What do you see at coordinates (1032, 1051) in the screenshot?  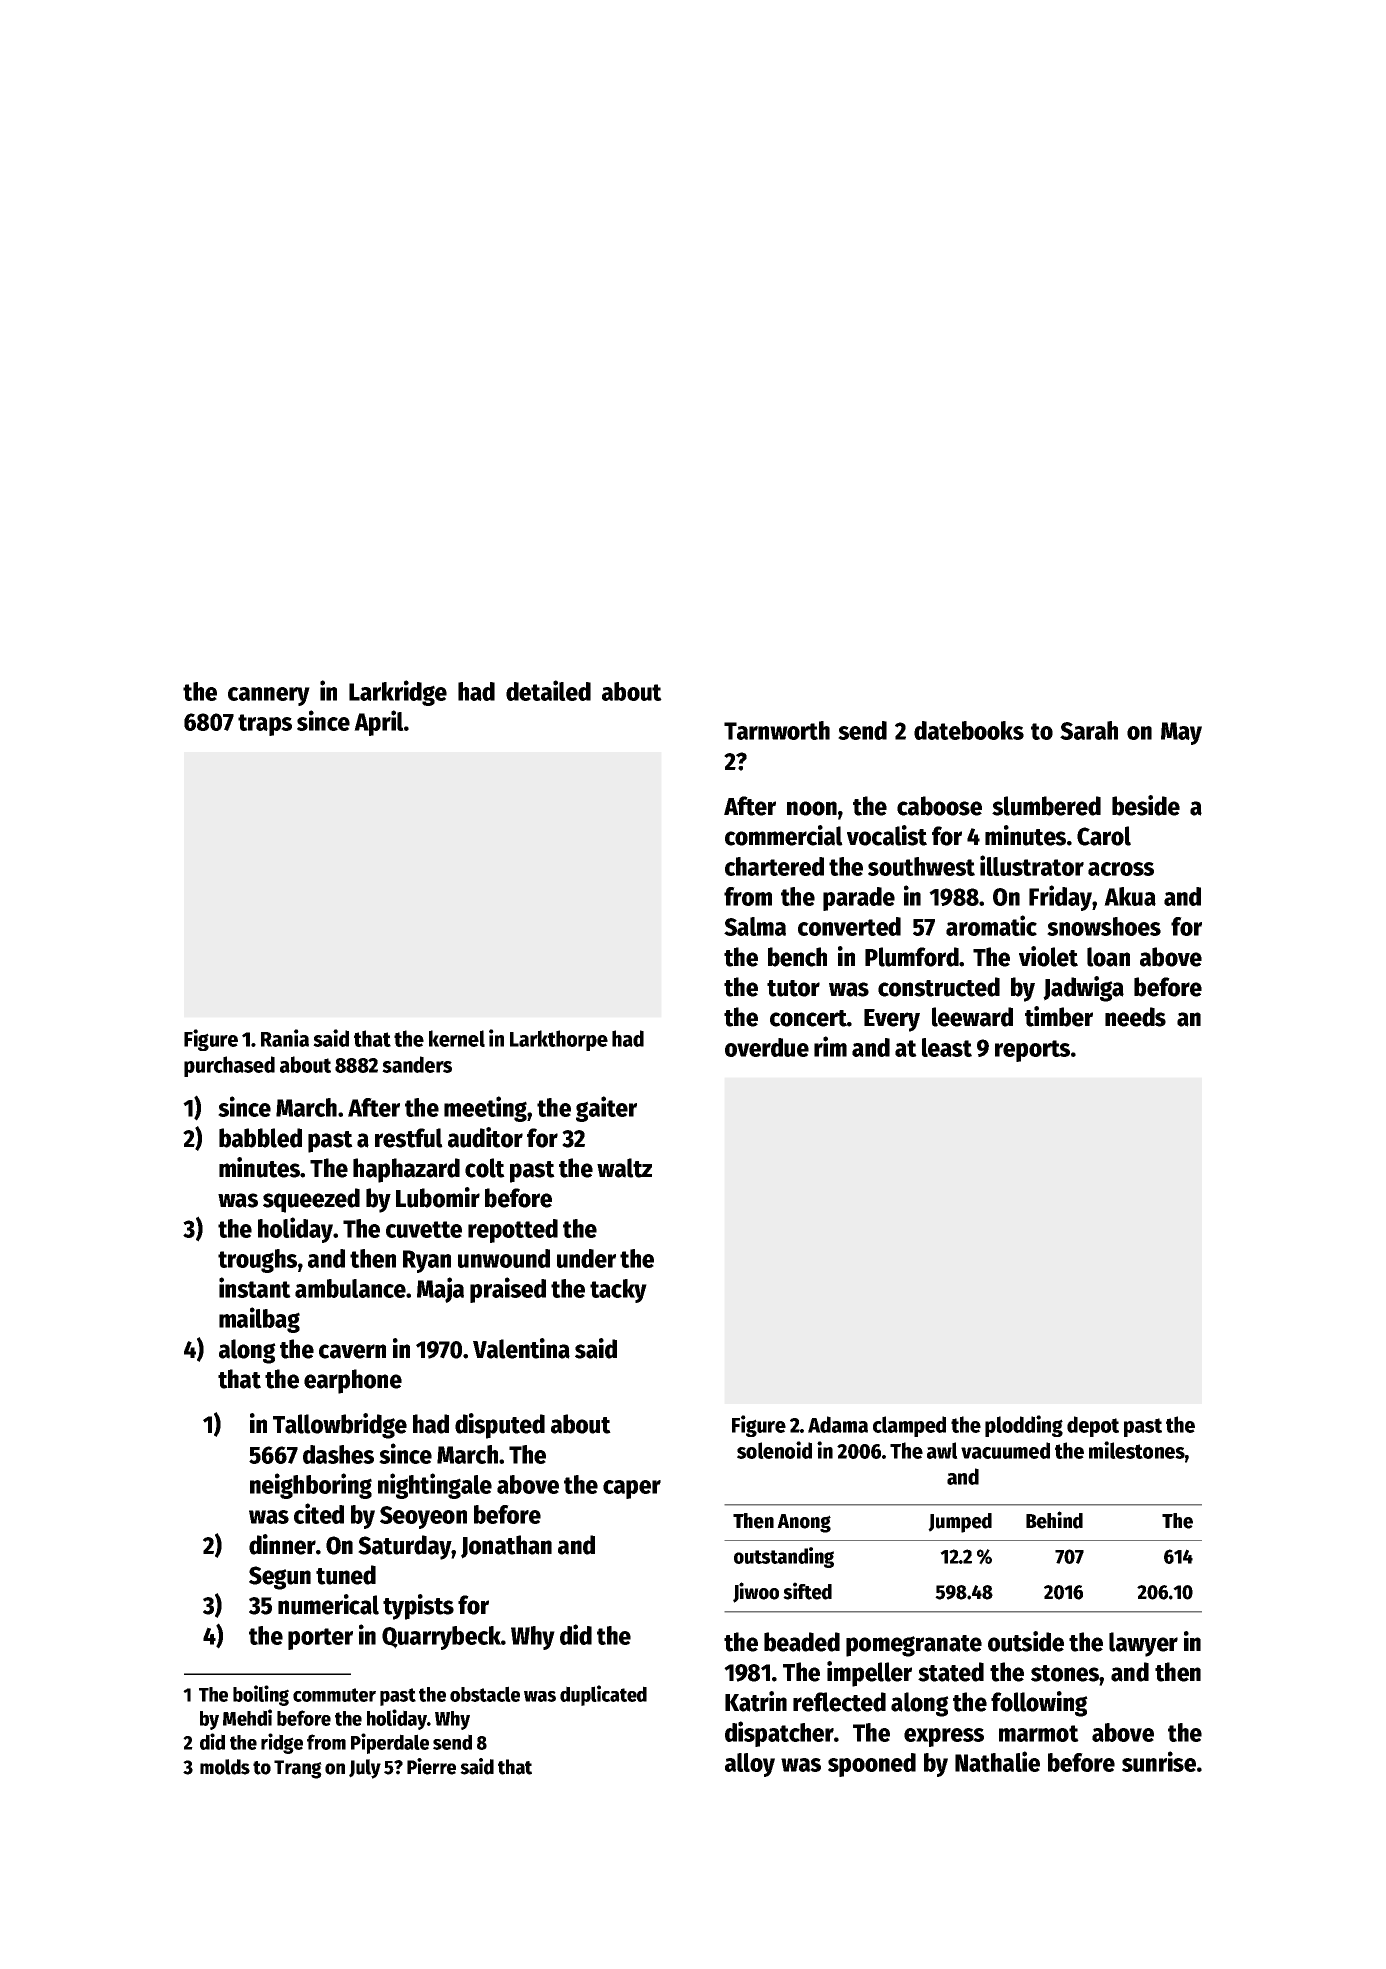 I see `reports` at bounding box center [1032, 1051].
